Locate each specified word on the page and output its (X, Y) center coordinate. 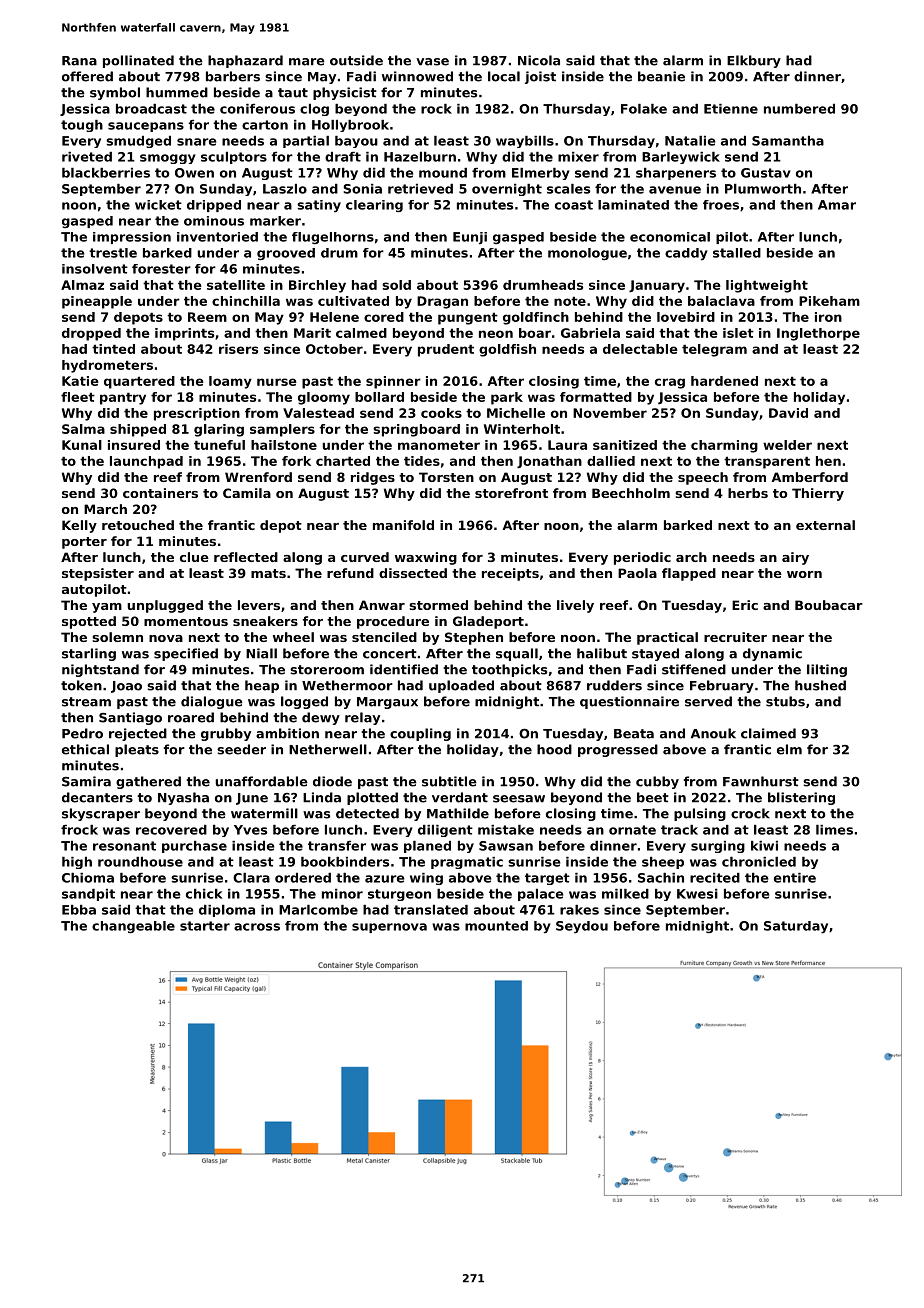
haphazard (245, 61)
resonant (124, 846)
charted (343, 461)
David (788, 413)
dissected (413, 573)
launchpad (146, 462)
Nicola (539, 60)
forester (161, 269)
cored (384, 317)
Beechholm (631, 493)
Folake (644, 109)
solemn (117, 637)
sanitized (625, 445)
